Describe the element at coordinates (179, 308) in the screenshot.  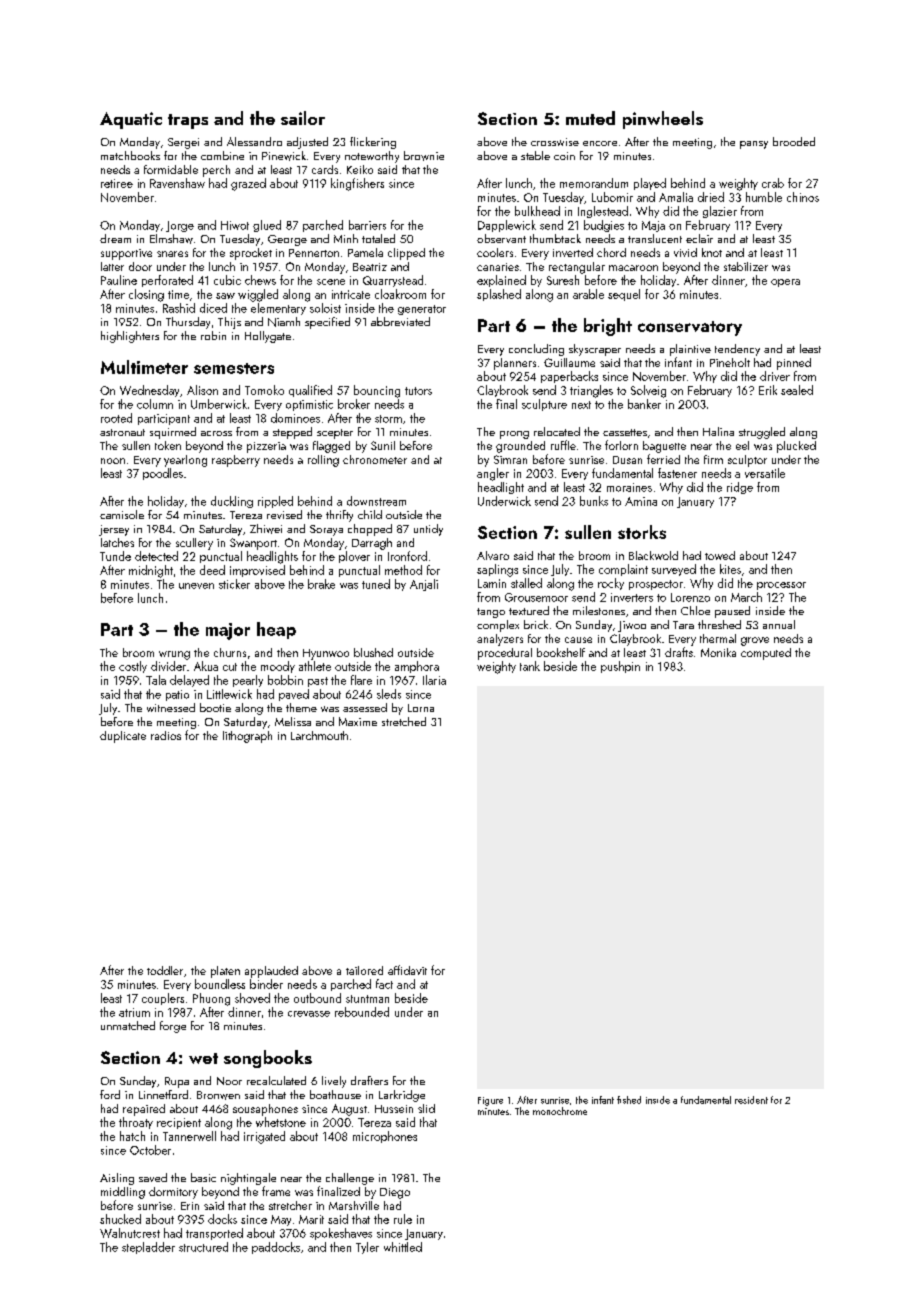
I see `Rashid` at that location.
